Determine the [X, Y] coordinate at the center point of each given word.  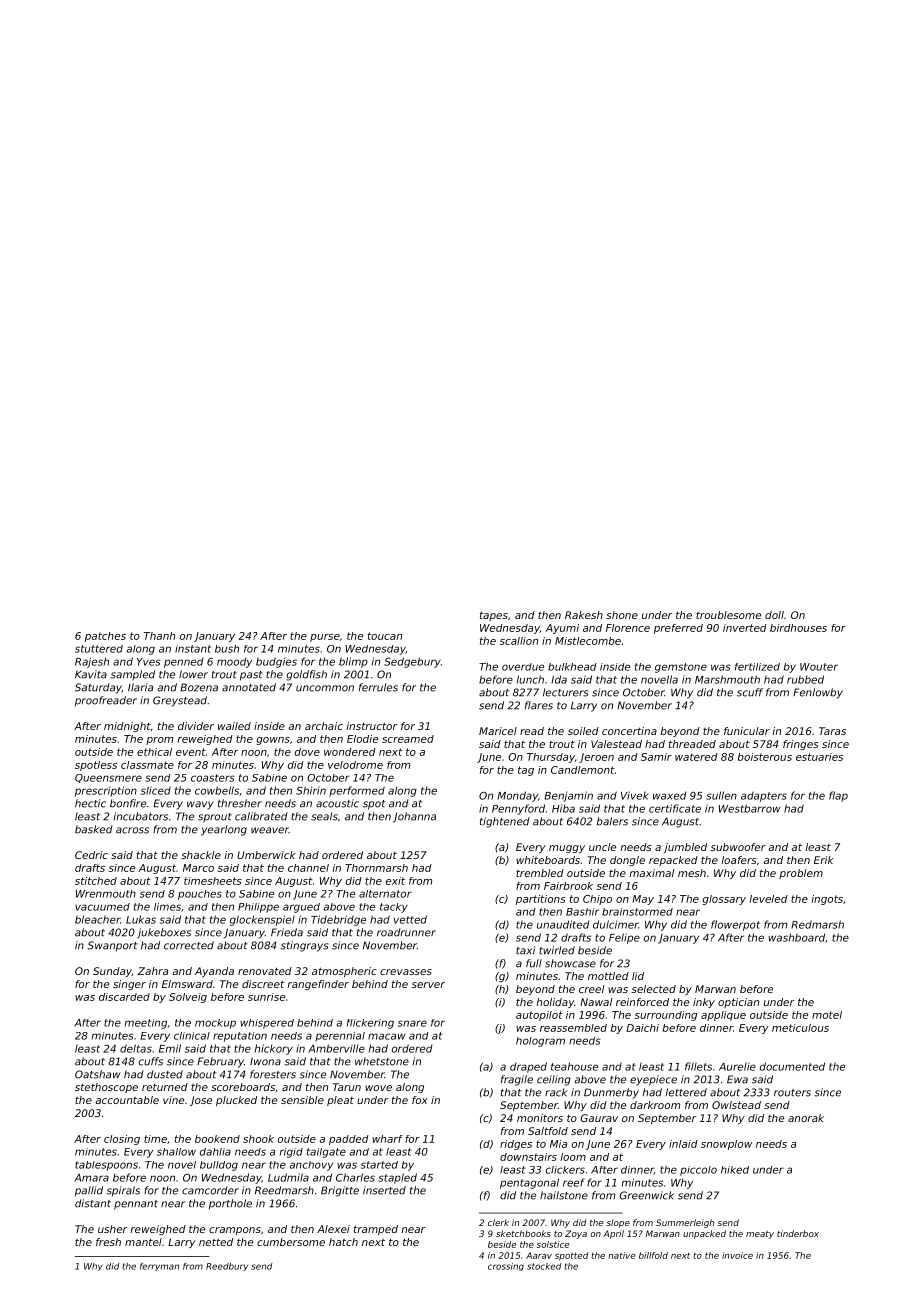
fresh [108, 1242]
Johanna [414, 817]
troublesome [728, 615]
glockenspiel [262, 920]
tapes [494, 616]
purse [325, 638]
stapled [397, 1178]
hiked [735, 1170]
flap [838, 796]
